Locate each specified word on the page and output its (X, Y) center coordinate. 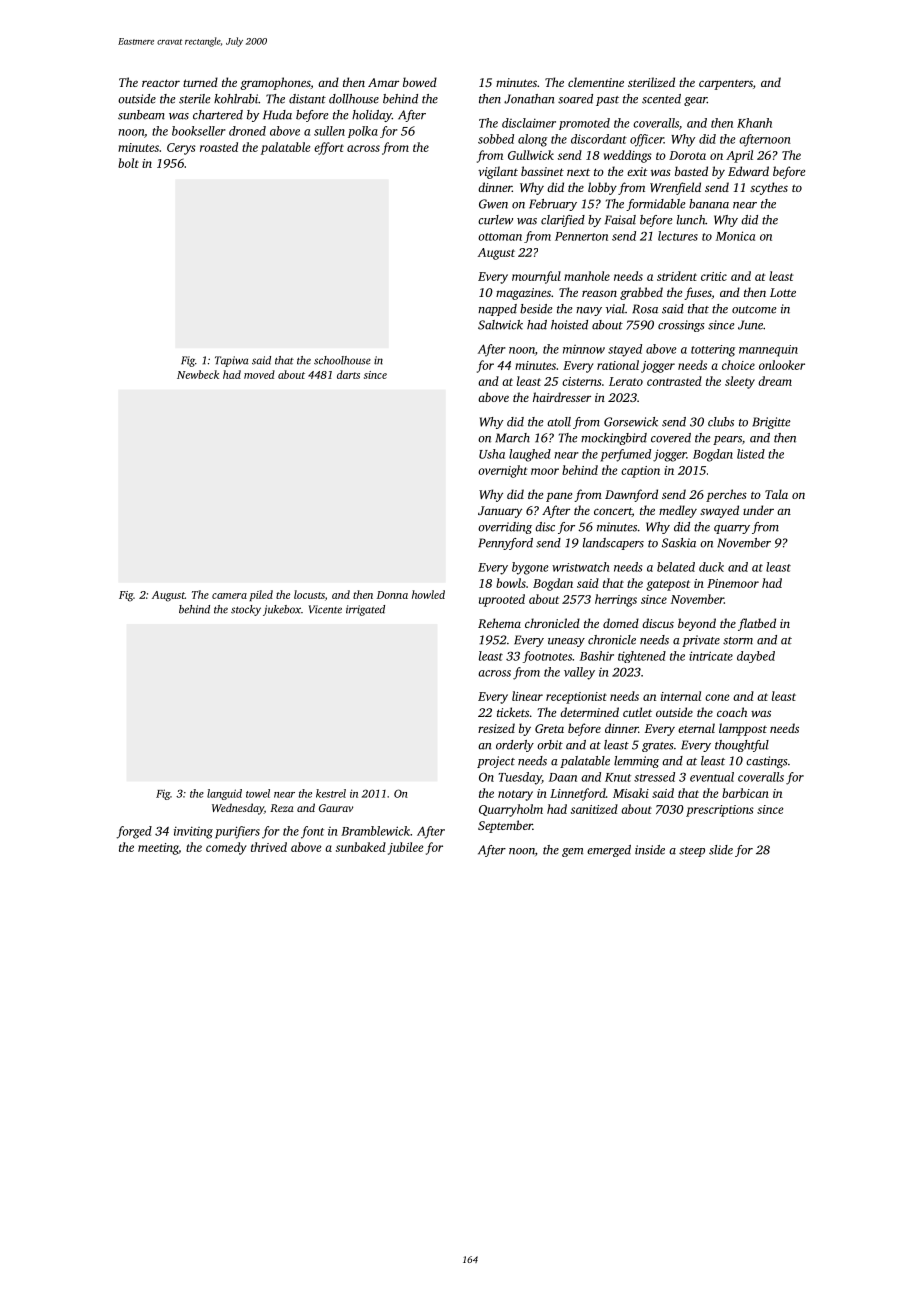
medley (678, 511)
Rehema (499, 623)
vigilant (498, 172)
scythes (769, 188)
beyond (697, 624)
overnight (503, 471)
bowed (420, 82)
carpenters (726, 85)
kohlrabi (236, 99)
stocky (246, 610)
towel (258, 793)
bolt (128, 163)
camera (229, 596)
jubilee (405, 848)
